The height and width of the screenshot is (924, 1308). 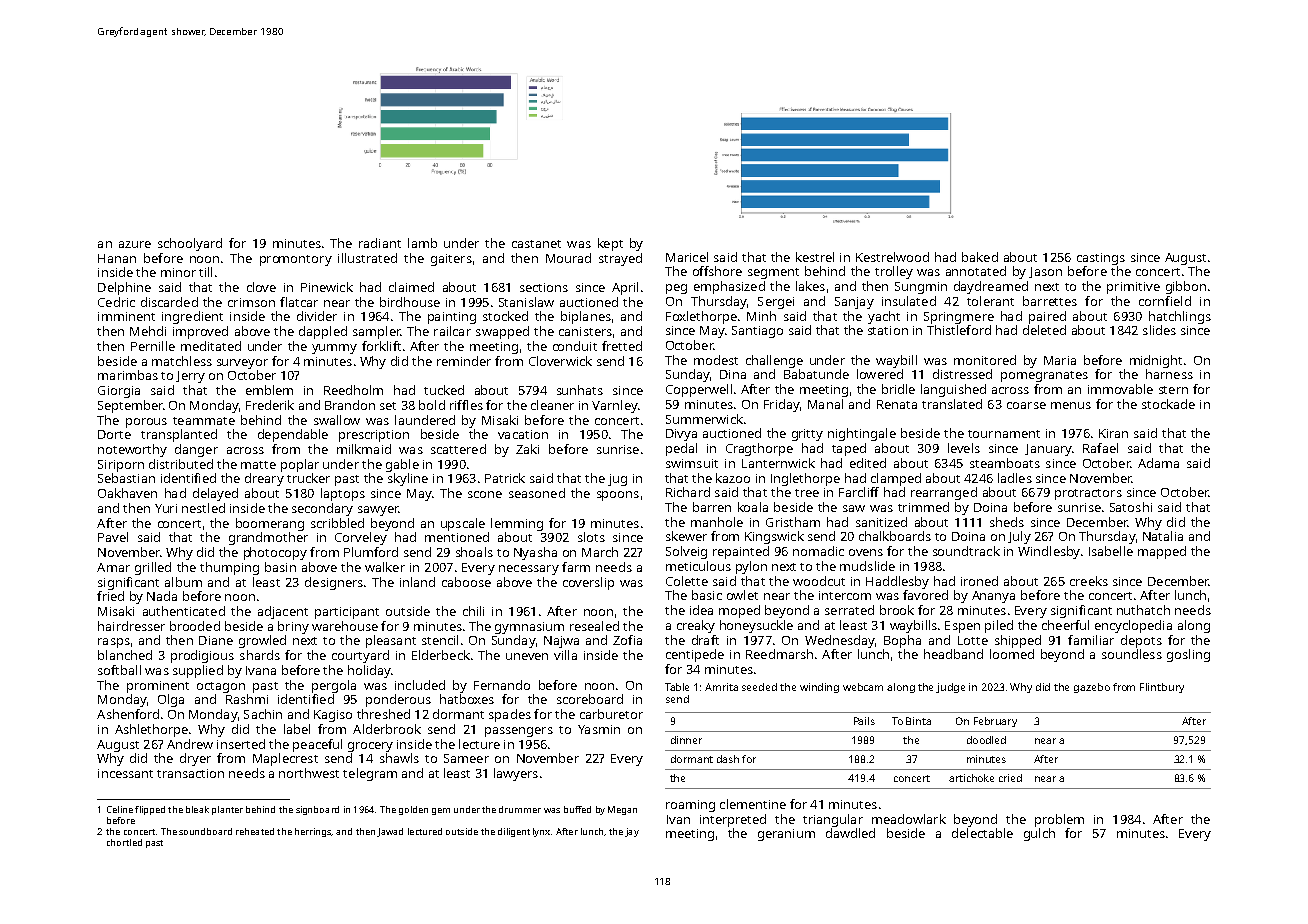 What do you see at coordinates (757, 332) in the screenshot?
I see `Santiago` at bounding box center [757, 332].
